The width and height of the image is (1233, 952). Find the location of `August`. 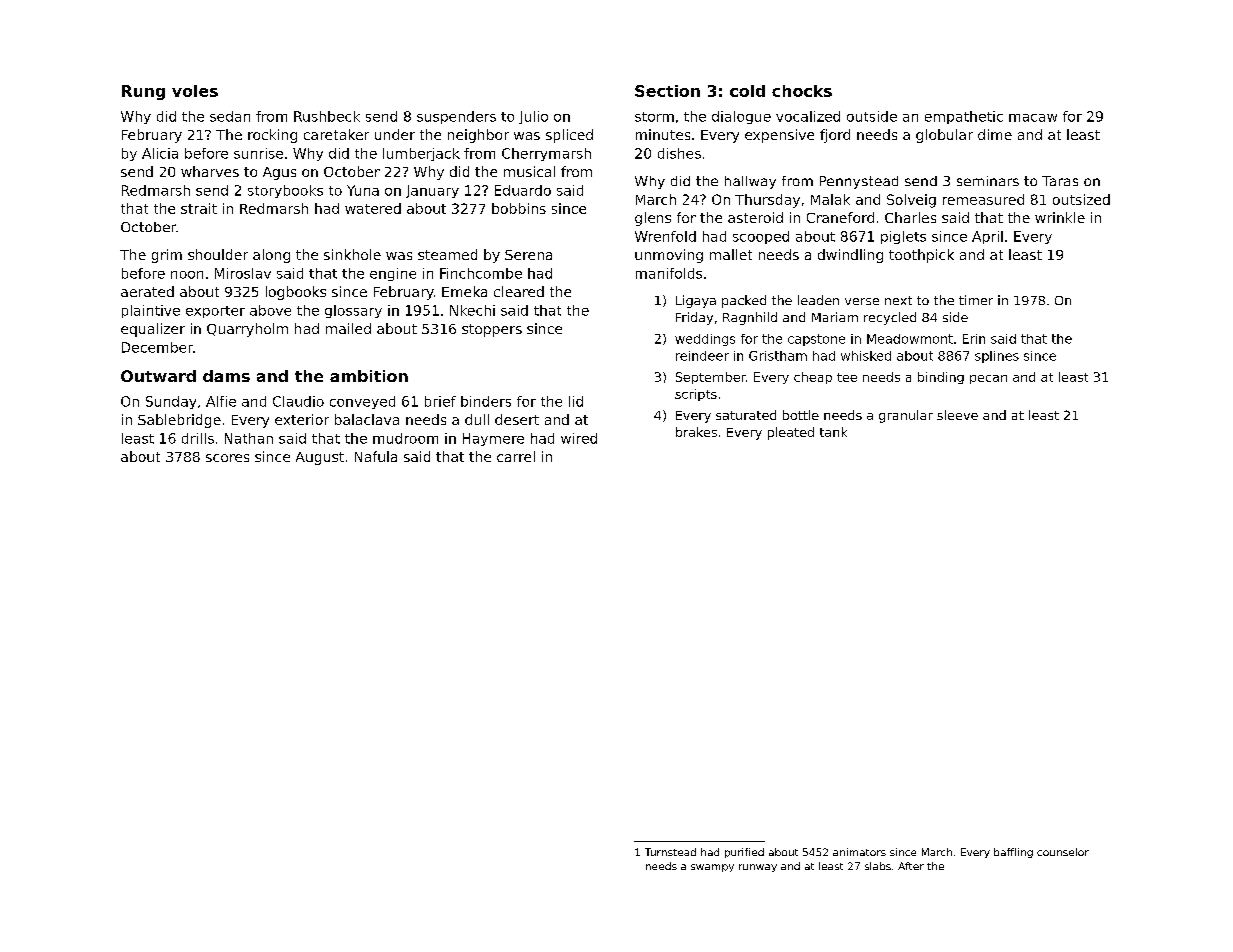

August is located at coordinates (320, 458).
